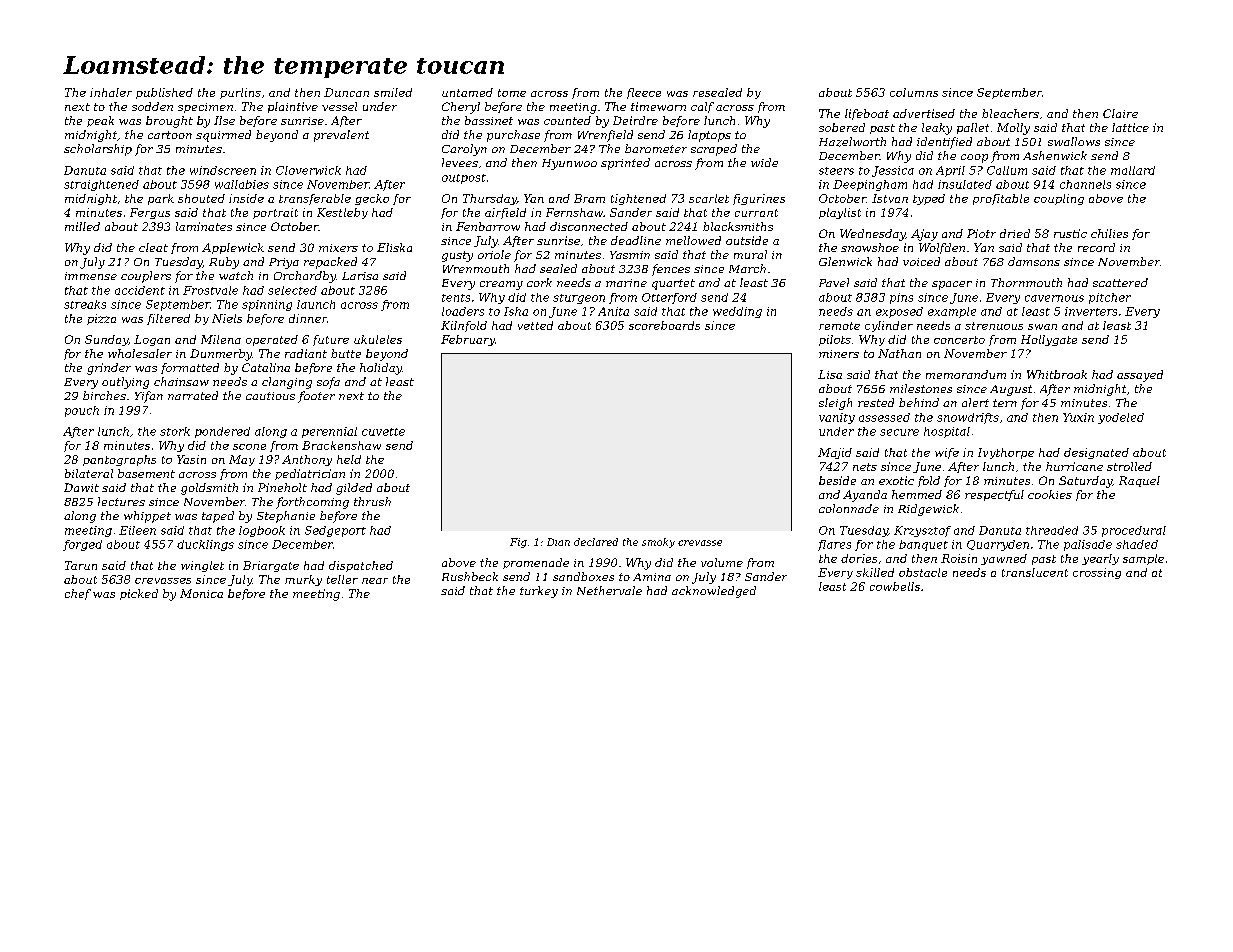 The width and height of the screenshot is (1233, 952). I want to click on Ivythorpe, so click(1006, 453).
